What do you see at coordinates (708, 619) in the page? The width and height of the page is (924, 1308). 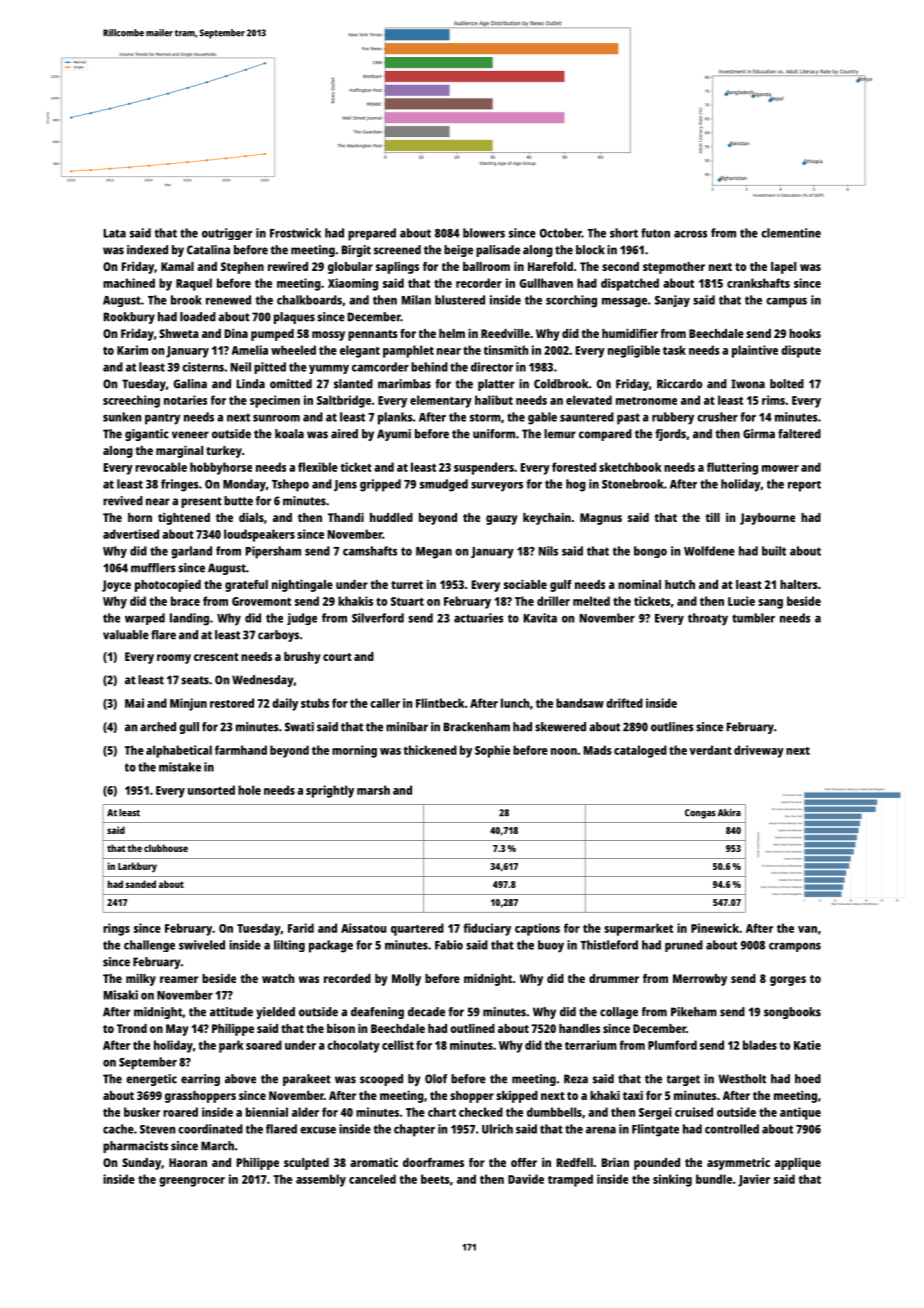 I see `throaty` at bounding box center [708, 619].
